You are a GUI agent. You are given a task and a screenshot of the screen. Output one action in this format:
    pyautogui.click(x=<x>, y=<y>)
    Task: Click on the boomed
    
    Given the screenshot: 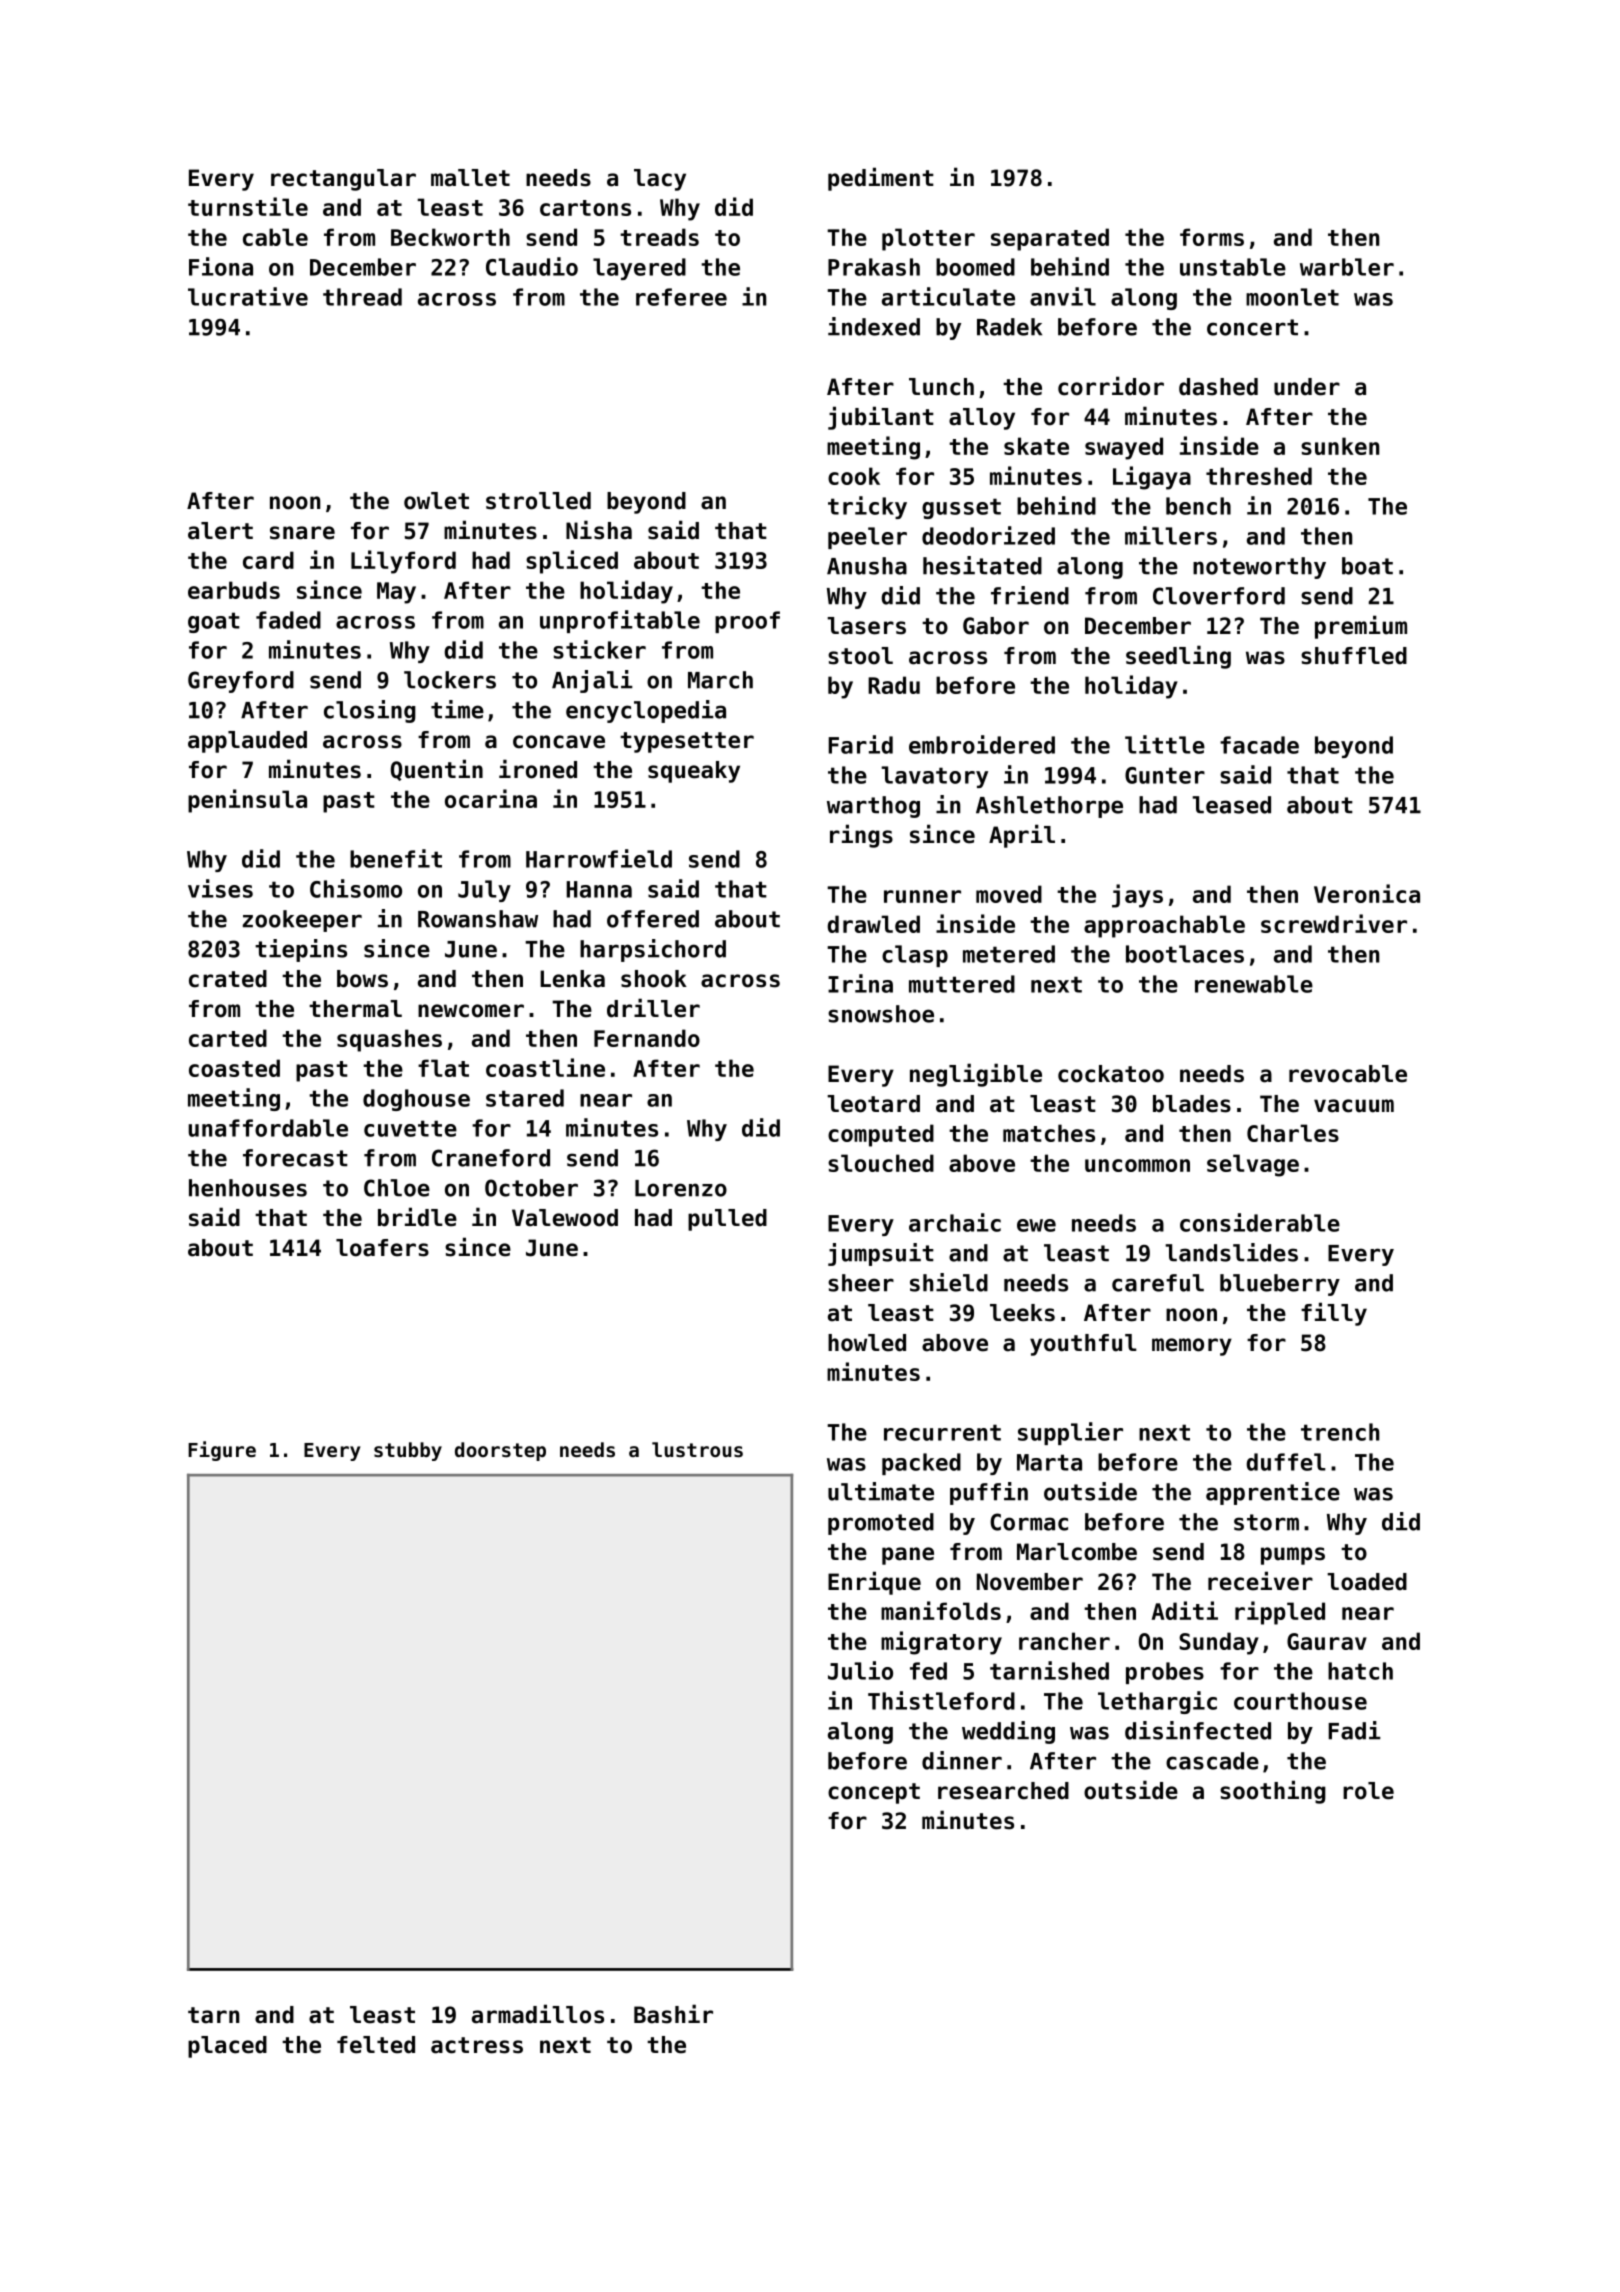 What is the action you would take?
    pyautogui.click(x=975, y=267)
